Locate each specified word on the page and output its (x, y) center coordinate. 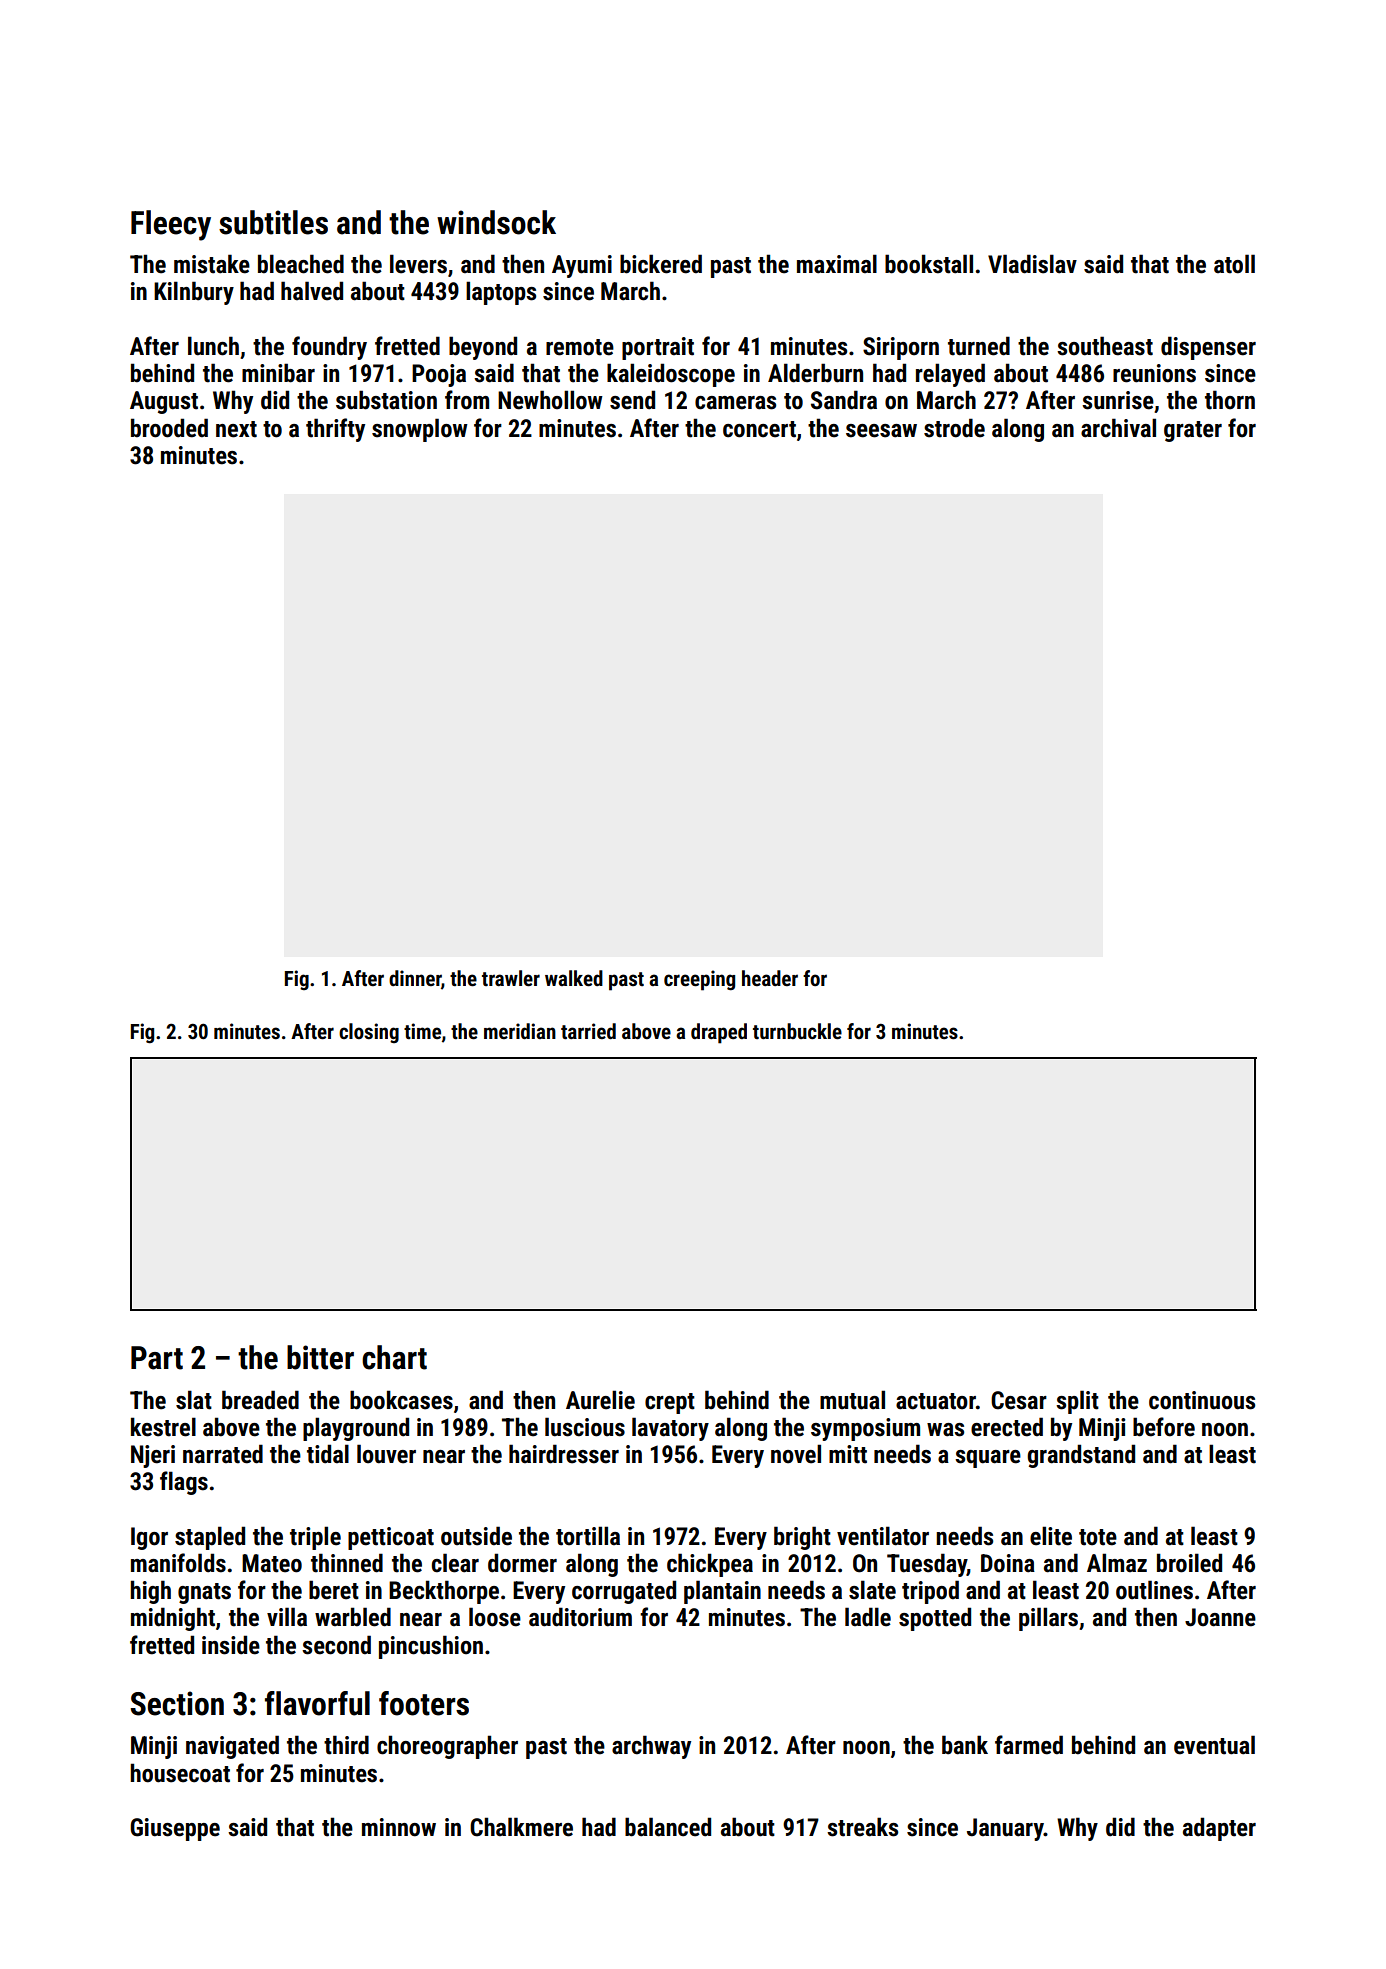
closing (369, 1033)
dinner (415, 978)
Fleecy (171, 225)
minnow (399, 1827)
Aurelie (600, 1400)
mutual (852, 1400)
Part (157, 1358)
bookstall (929, 264)
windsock (496, 222)
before (1164, 1427)
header (770, 978)
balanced (668, 1827)
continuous (1202, 1400)
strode (954, 428)
